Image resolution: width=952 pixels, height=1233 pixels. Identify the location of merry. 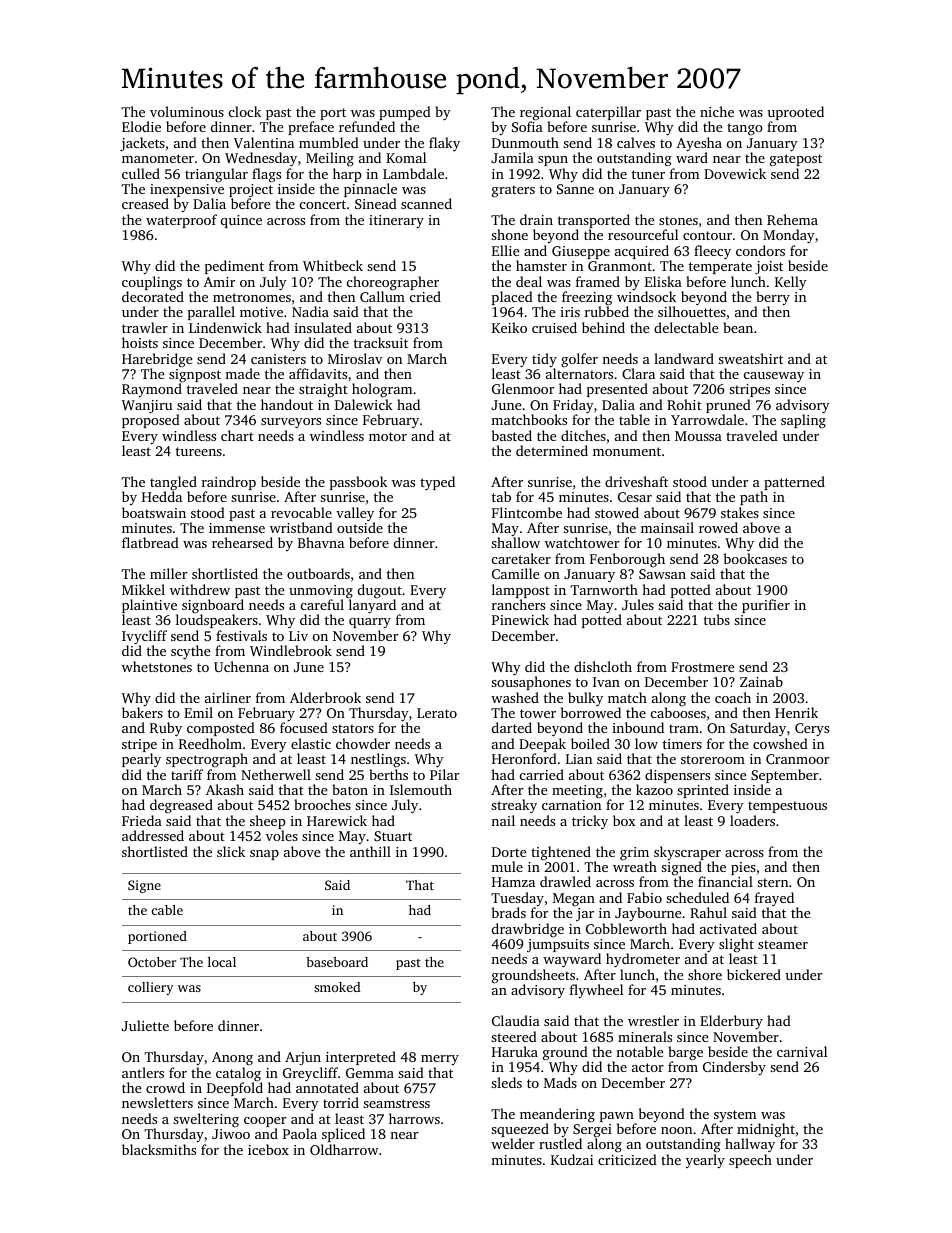
(440, 1060).
